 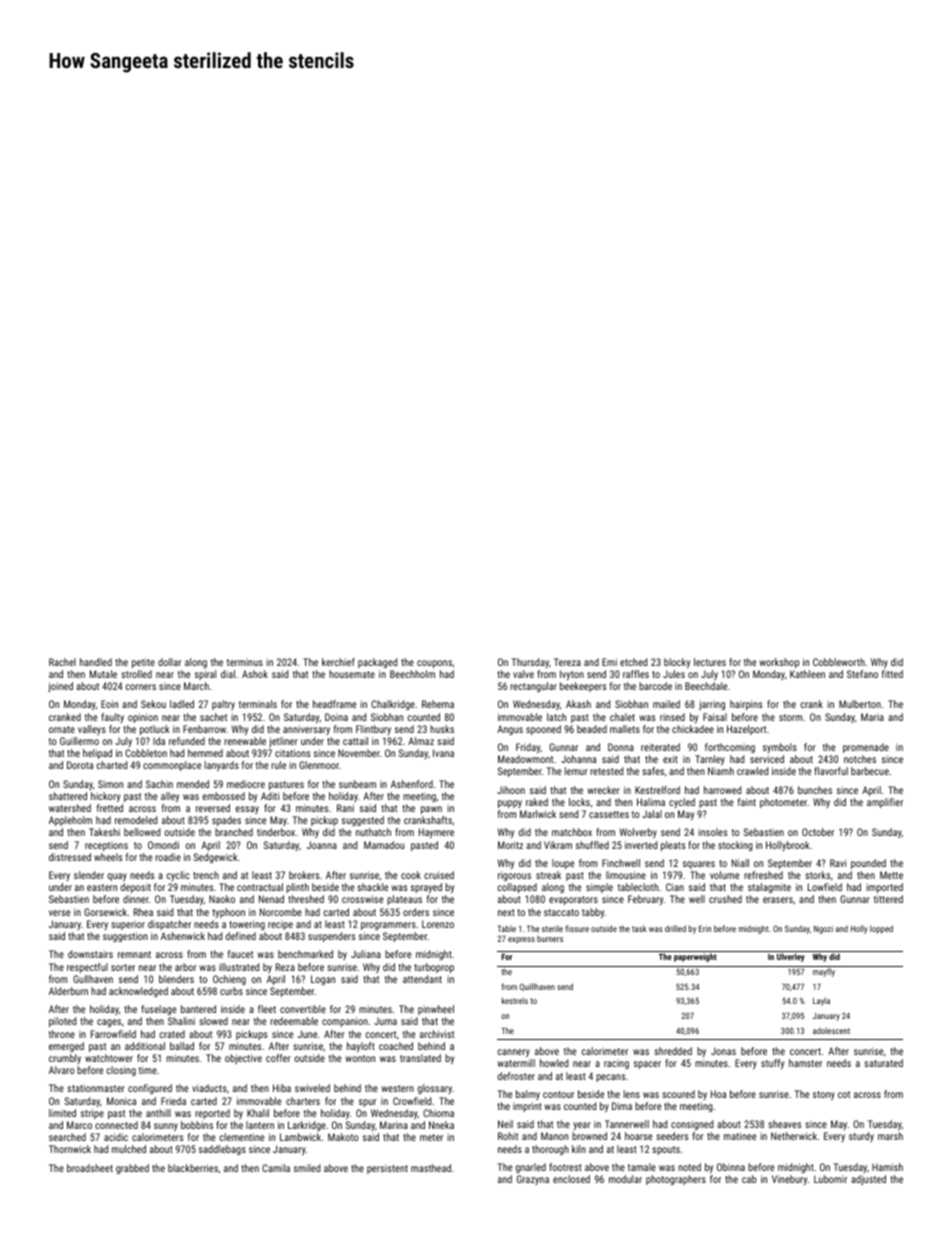 What do you see at coordinates (868, 1180) in the page?
I see `adjusted` at bounding box center [868, 1180].
